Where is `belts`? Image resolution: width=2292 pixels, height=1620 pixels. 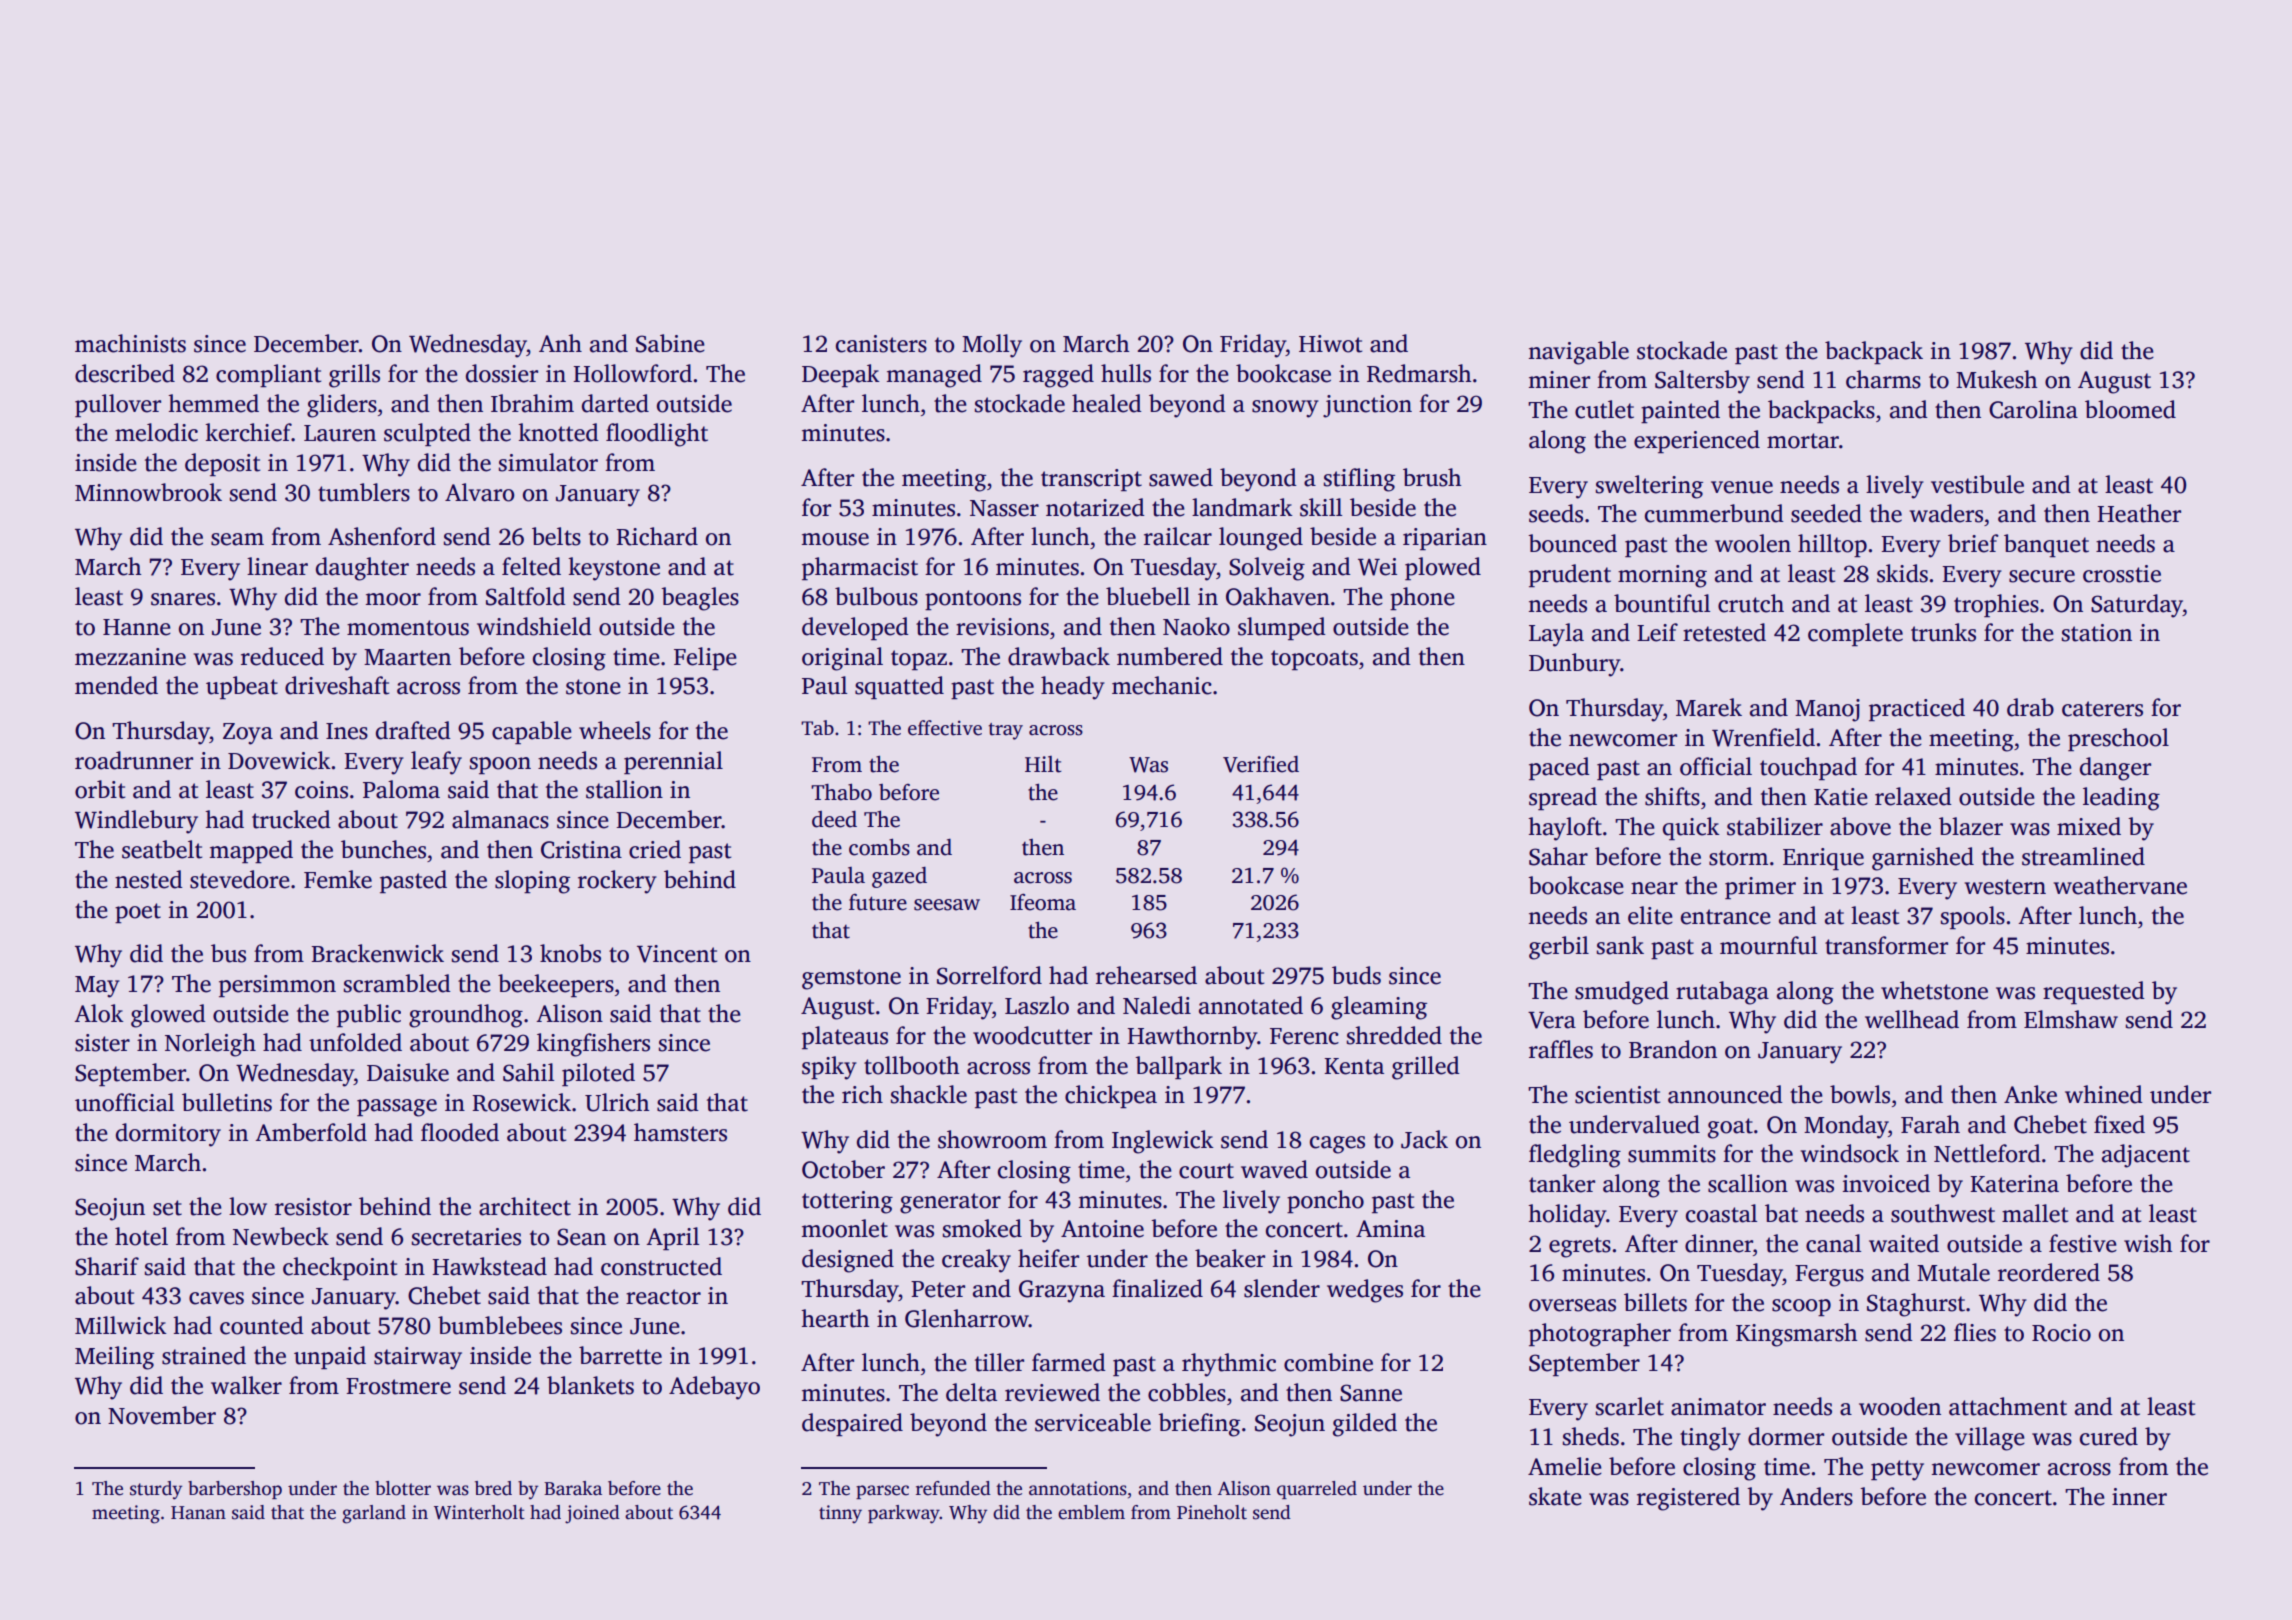
belts is located at coordinates (556, 536).
